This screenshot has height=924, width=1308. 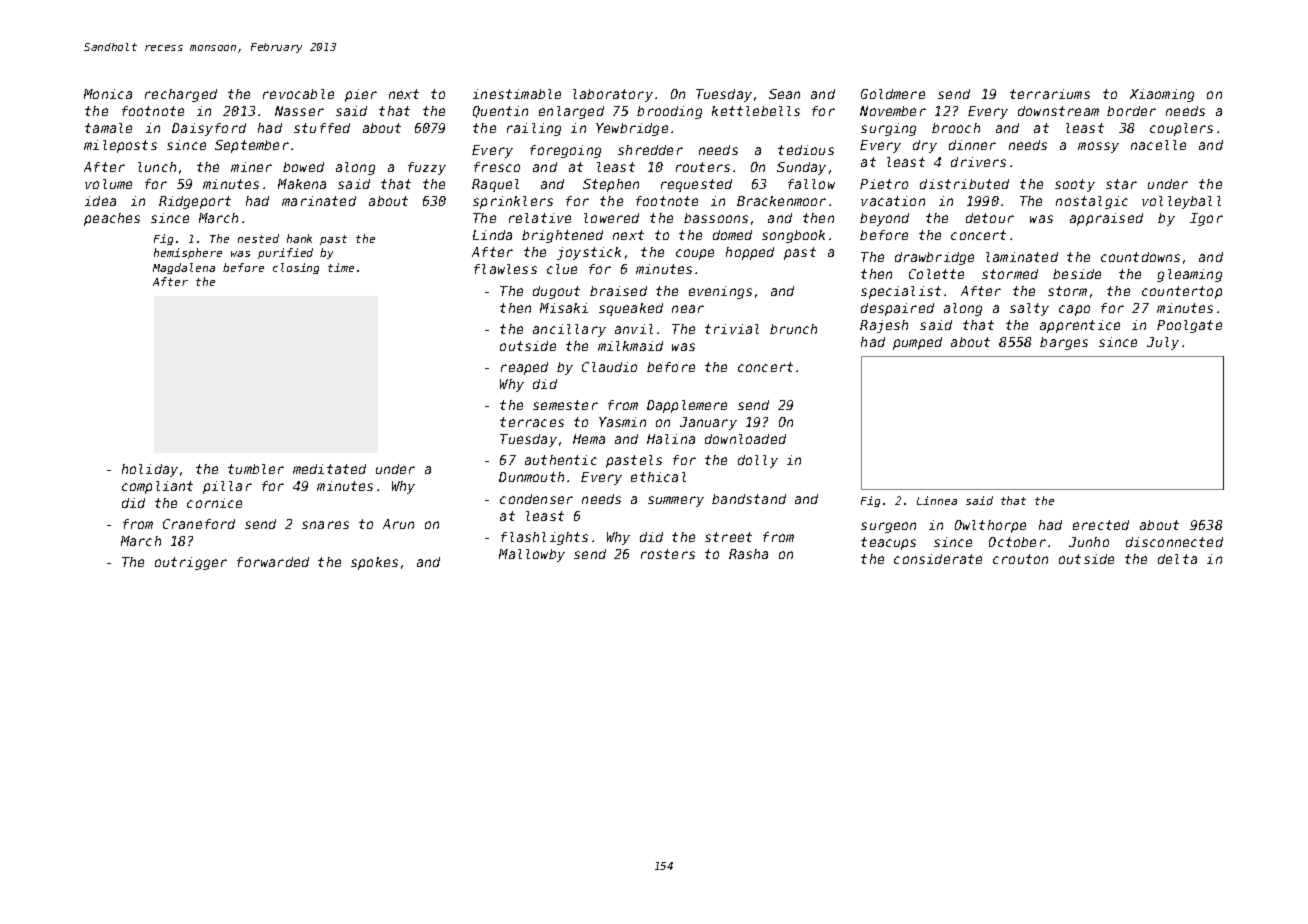 What do you see at coordinates (181, 95) in the screenshot?
I see `recharged` at bounding box center [181, 95].
